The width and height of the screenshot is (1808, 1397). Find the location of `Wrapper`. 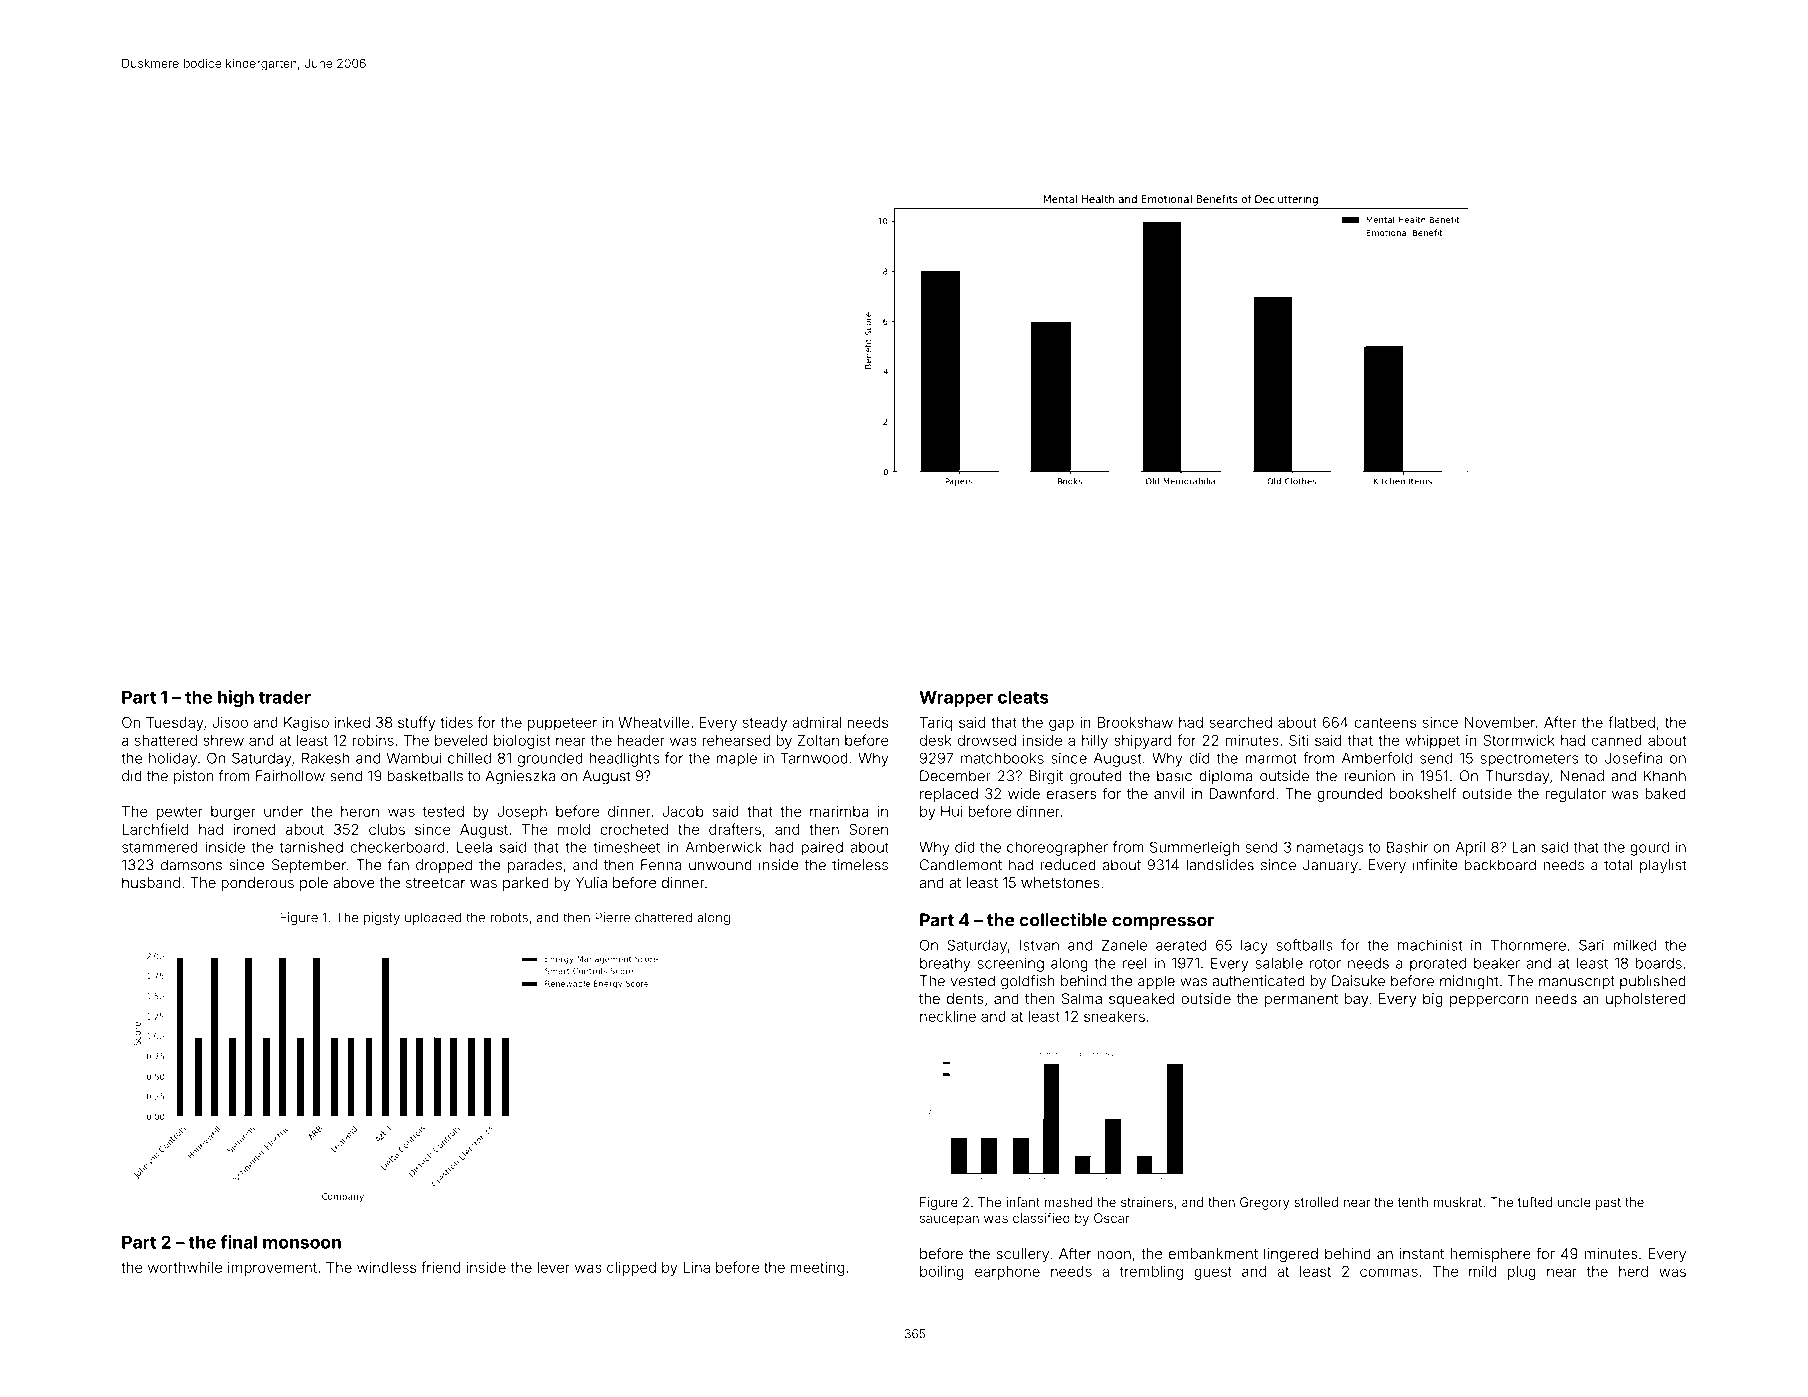

Wrapper is located at coordinates (956, 698).
